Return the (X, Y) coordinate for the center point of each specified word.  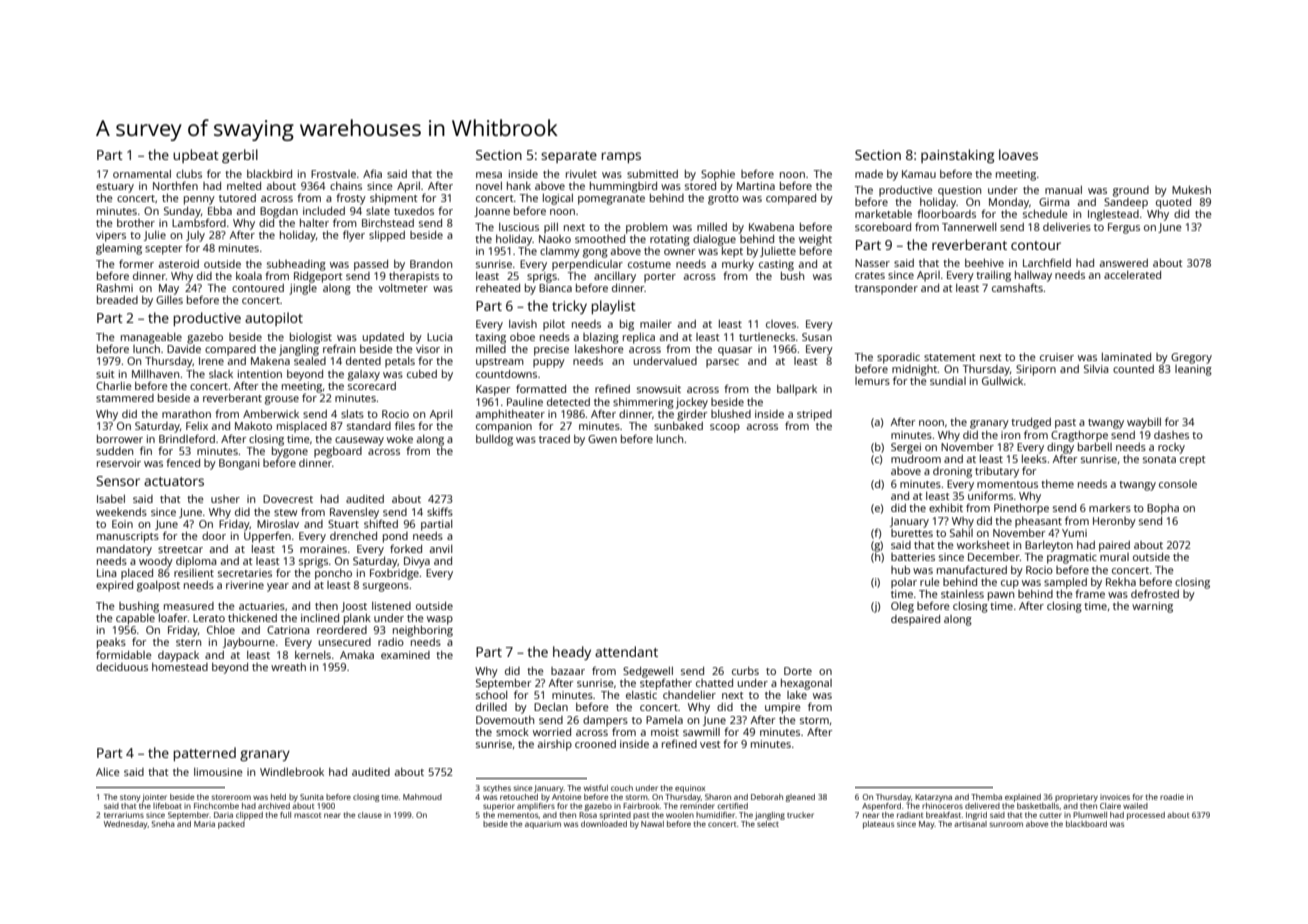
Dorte (798, 671)
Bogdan (279, 212)
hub (900, 570)
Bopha (1163, 509)
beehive (984, 263)
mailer (656, 324)
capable (135, 619)
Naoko (555, 239)
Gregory (1191, 358)
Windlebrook (292, 772)
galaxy (364, 375)
